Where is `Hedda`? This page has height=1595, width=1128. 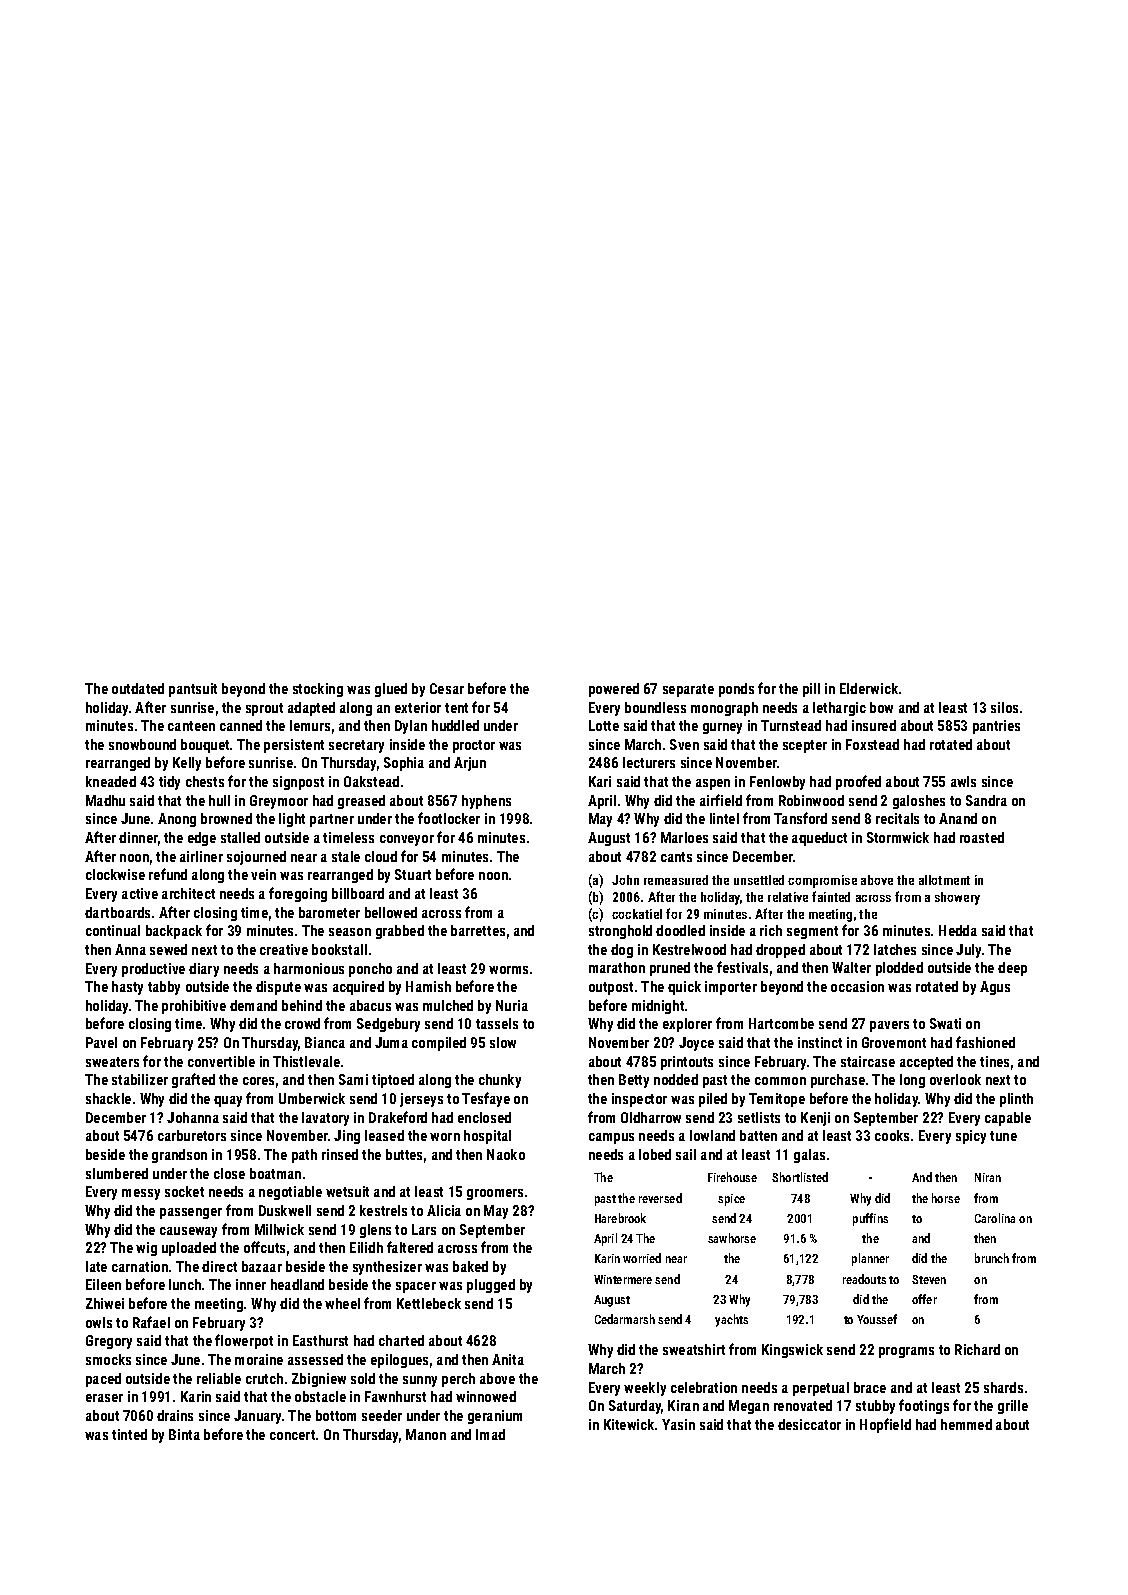
Hedda is located at coordinates (958, 930).
